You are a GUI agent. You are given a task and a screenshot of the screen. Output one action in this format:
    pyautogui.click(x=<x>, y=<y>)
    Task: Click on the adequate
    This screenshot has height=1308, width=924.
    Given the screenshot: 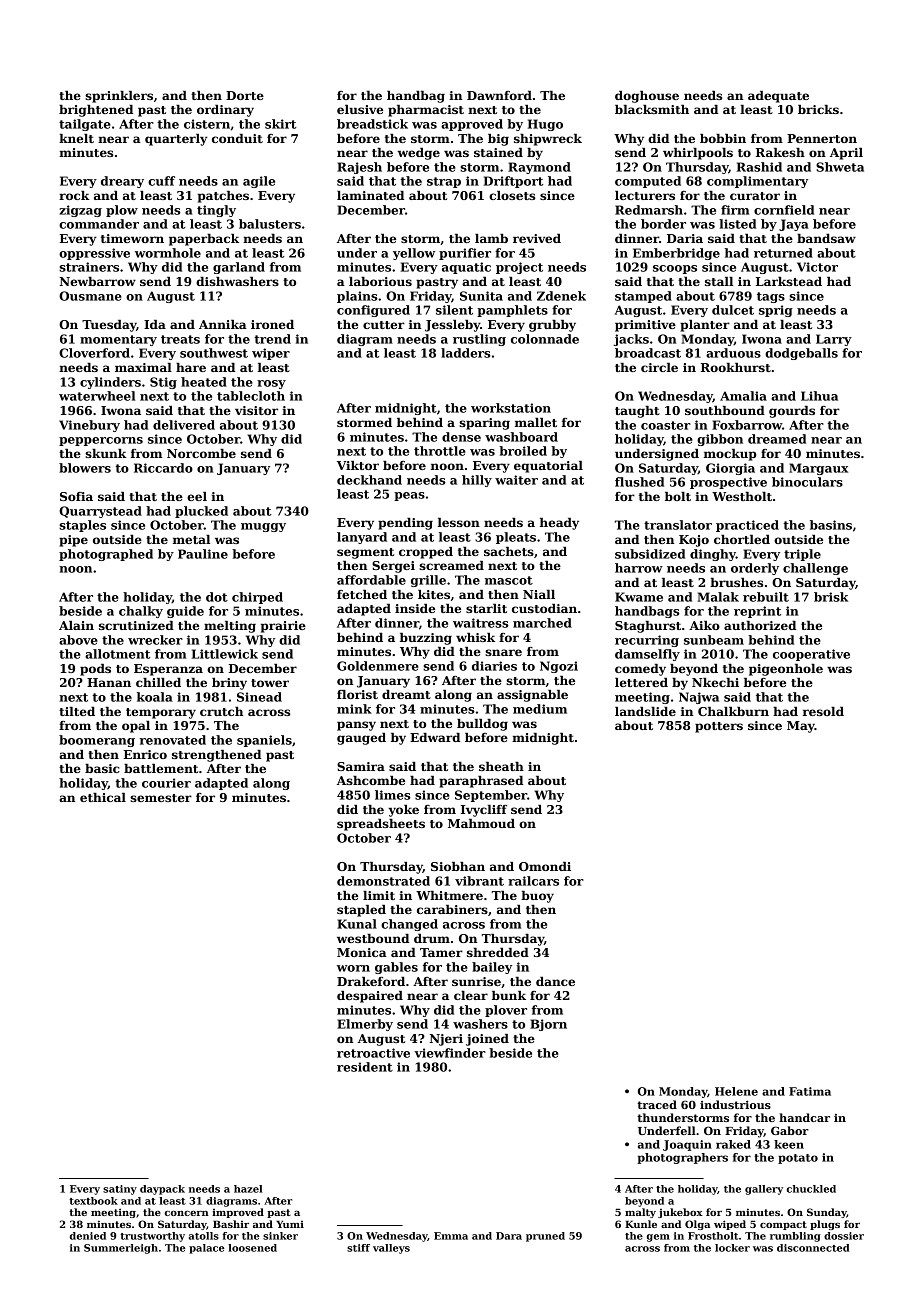 What is the action you would take?
    pyautogui.click(x=778, y=97)
